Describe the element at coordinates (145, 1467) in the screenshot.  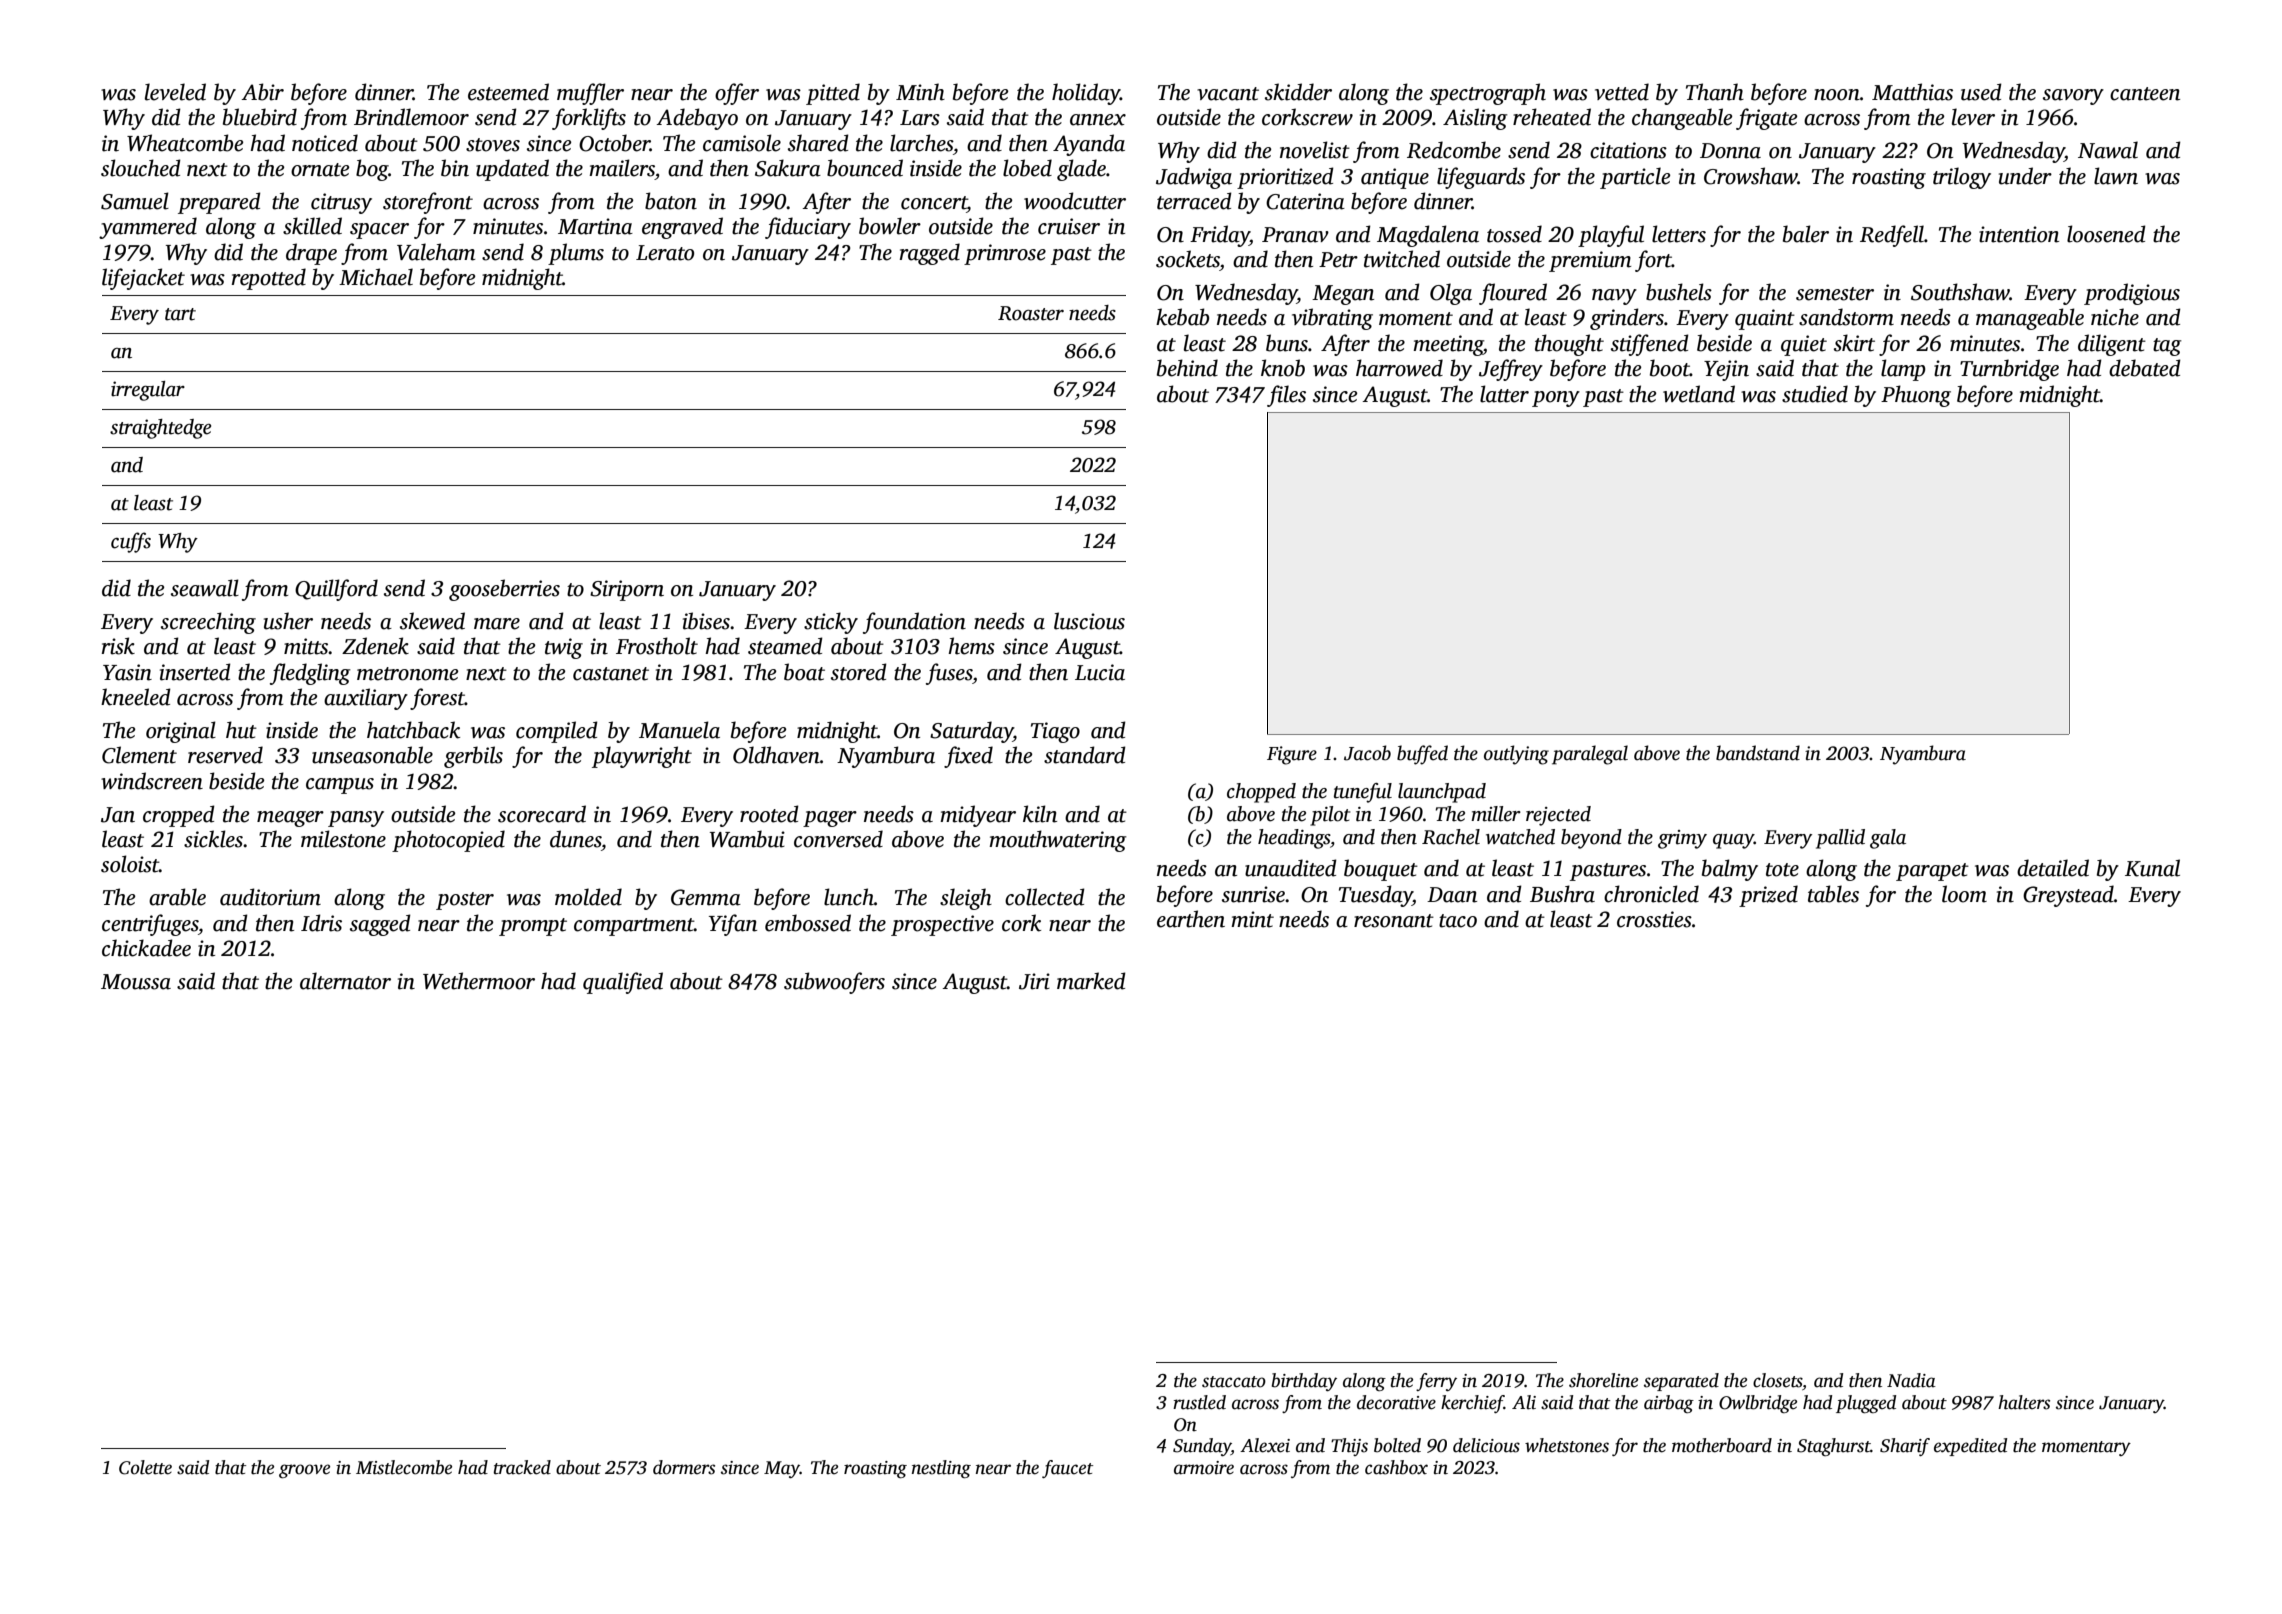
I see `Colette` at that location.
